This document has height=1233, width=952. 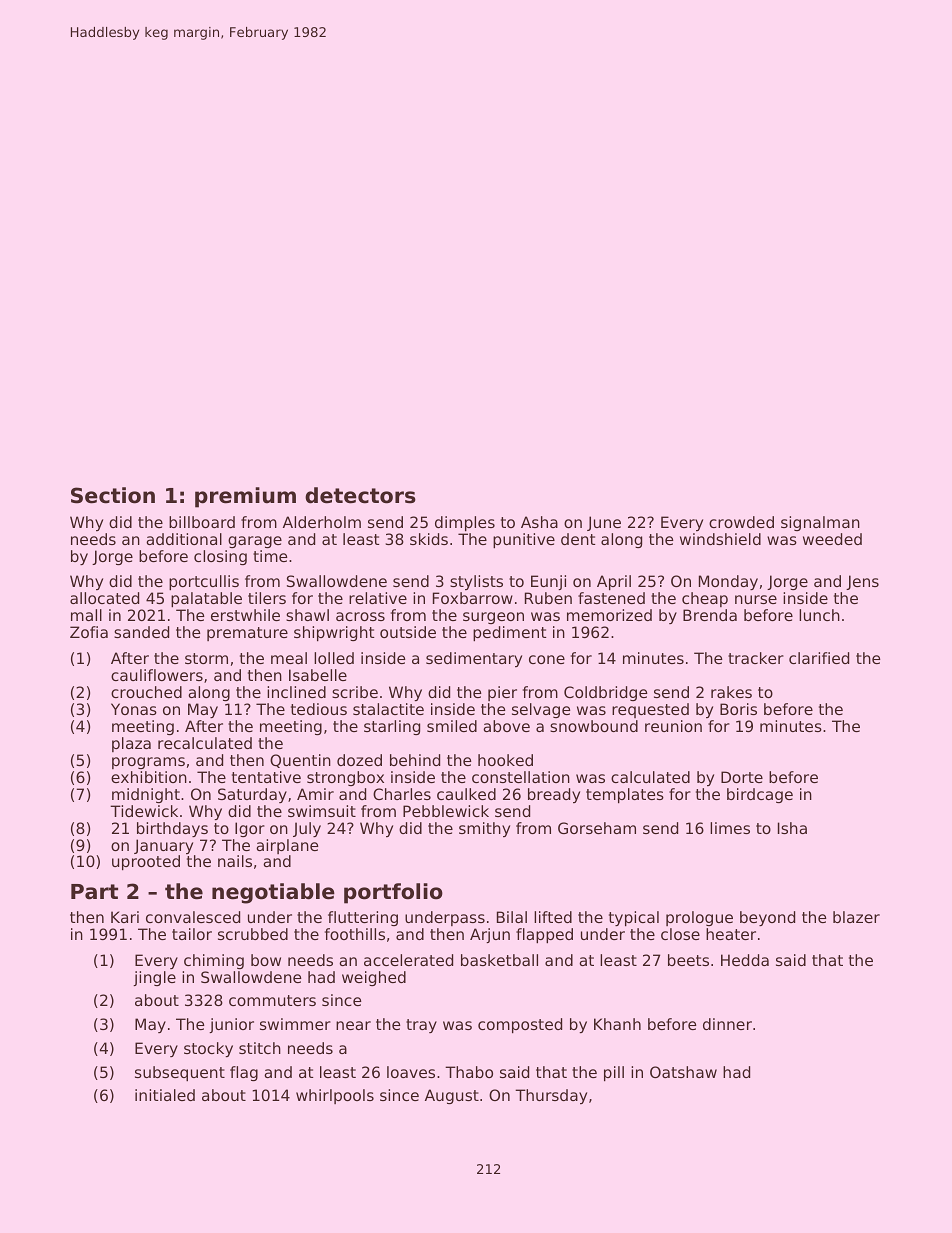 I want to click on premium, so click(x=245, y=497).
